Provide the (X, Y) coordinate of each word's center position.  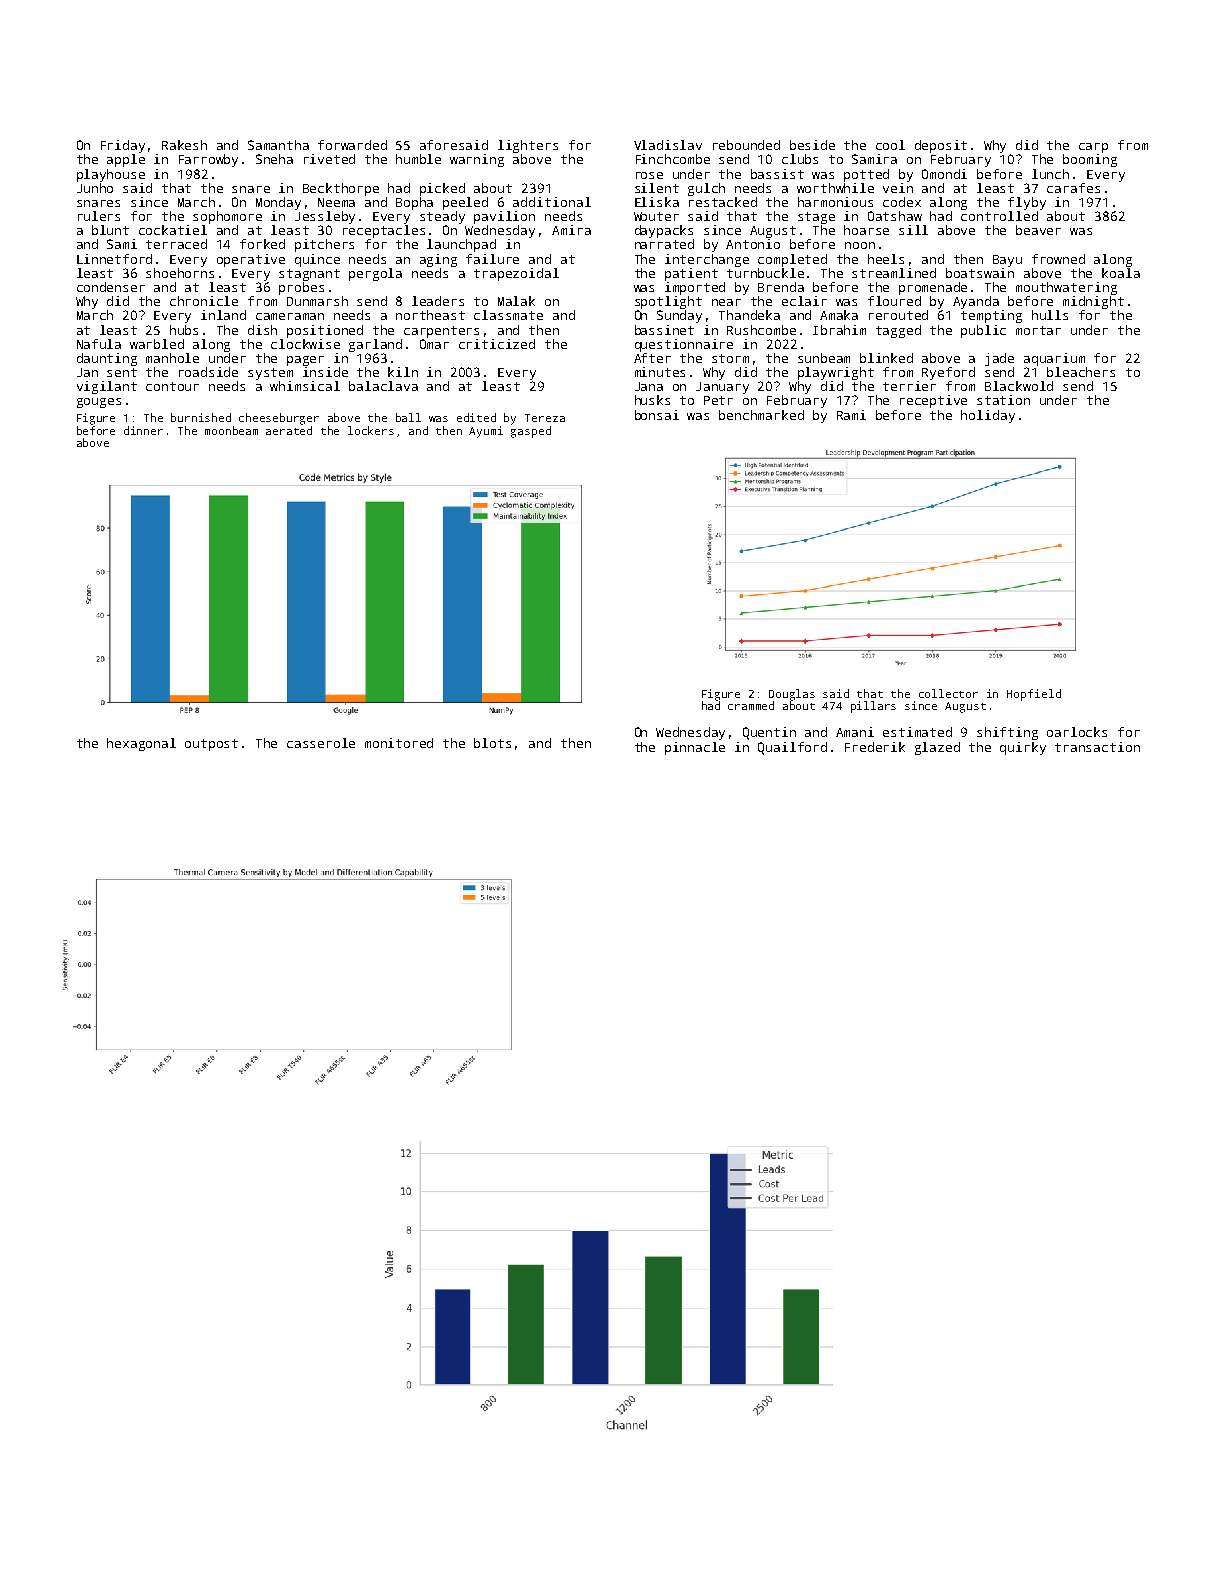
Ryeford (948, 373)
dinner (143, 430)
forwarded (352, 145)
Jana (649, 386)
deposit (941, 146)
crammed (751, 705)
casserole (321, 743)
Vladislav (668, 145)
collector (948, 693)
